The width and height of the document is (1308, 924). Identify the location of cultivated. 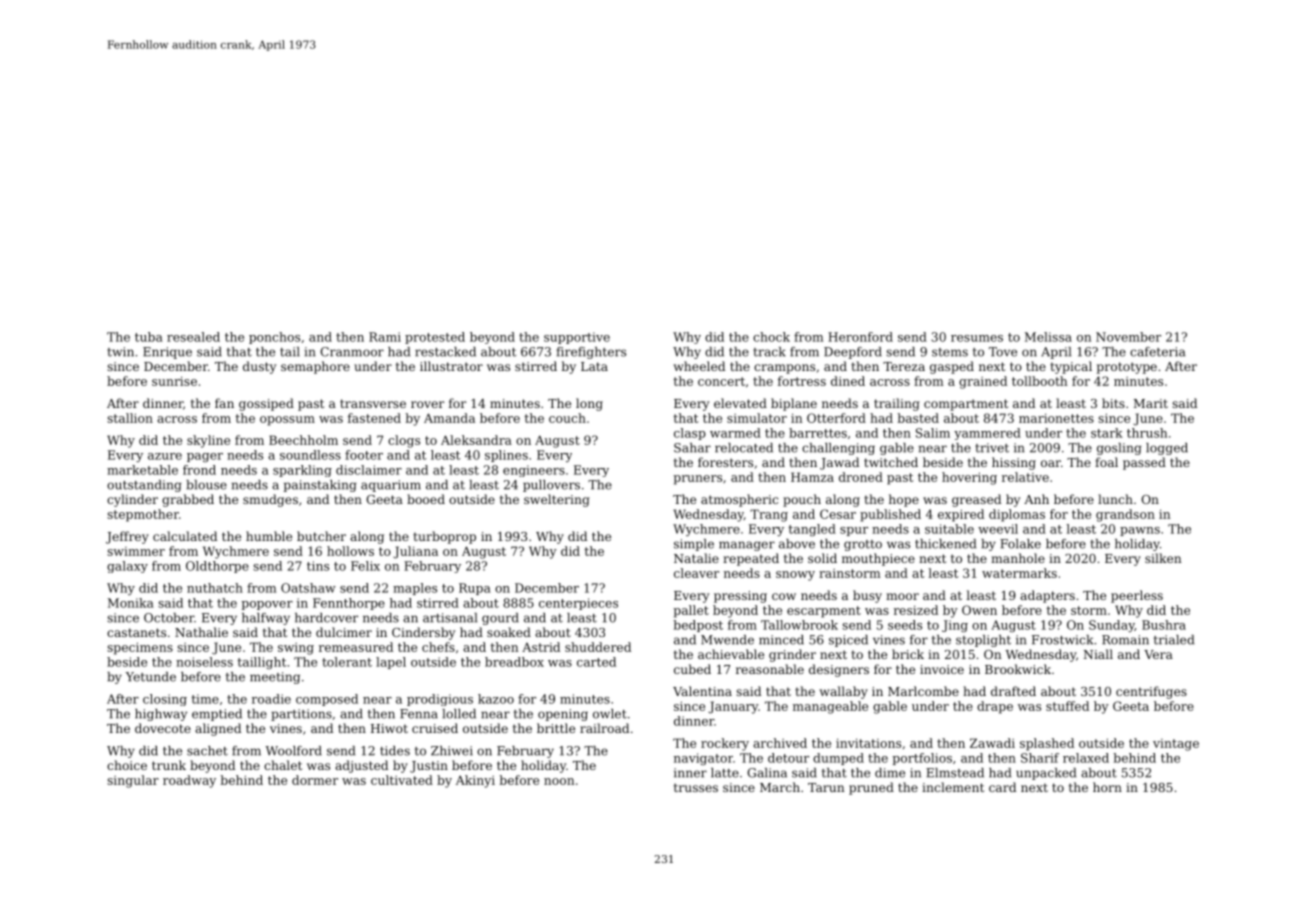
(402, 780).
